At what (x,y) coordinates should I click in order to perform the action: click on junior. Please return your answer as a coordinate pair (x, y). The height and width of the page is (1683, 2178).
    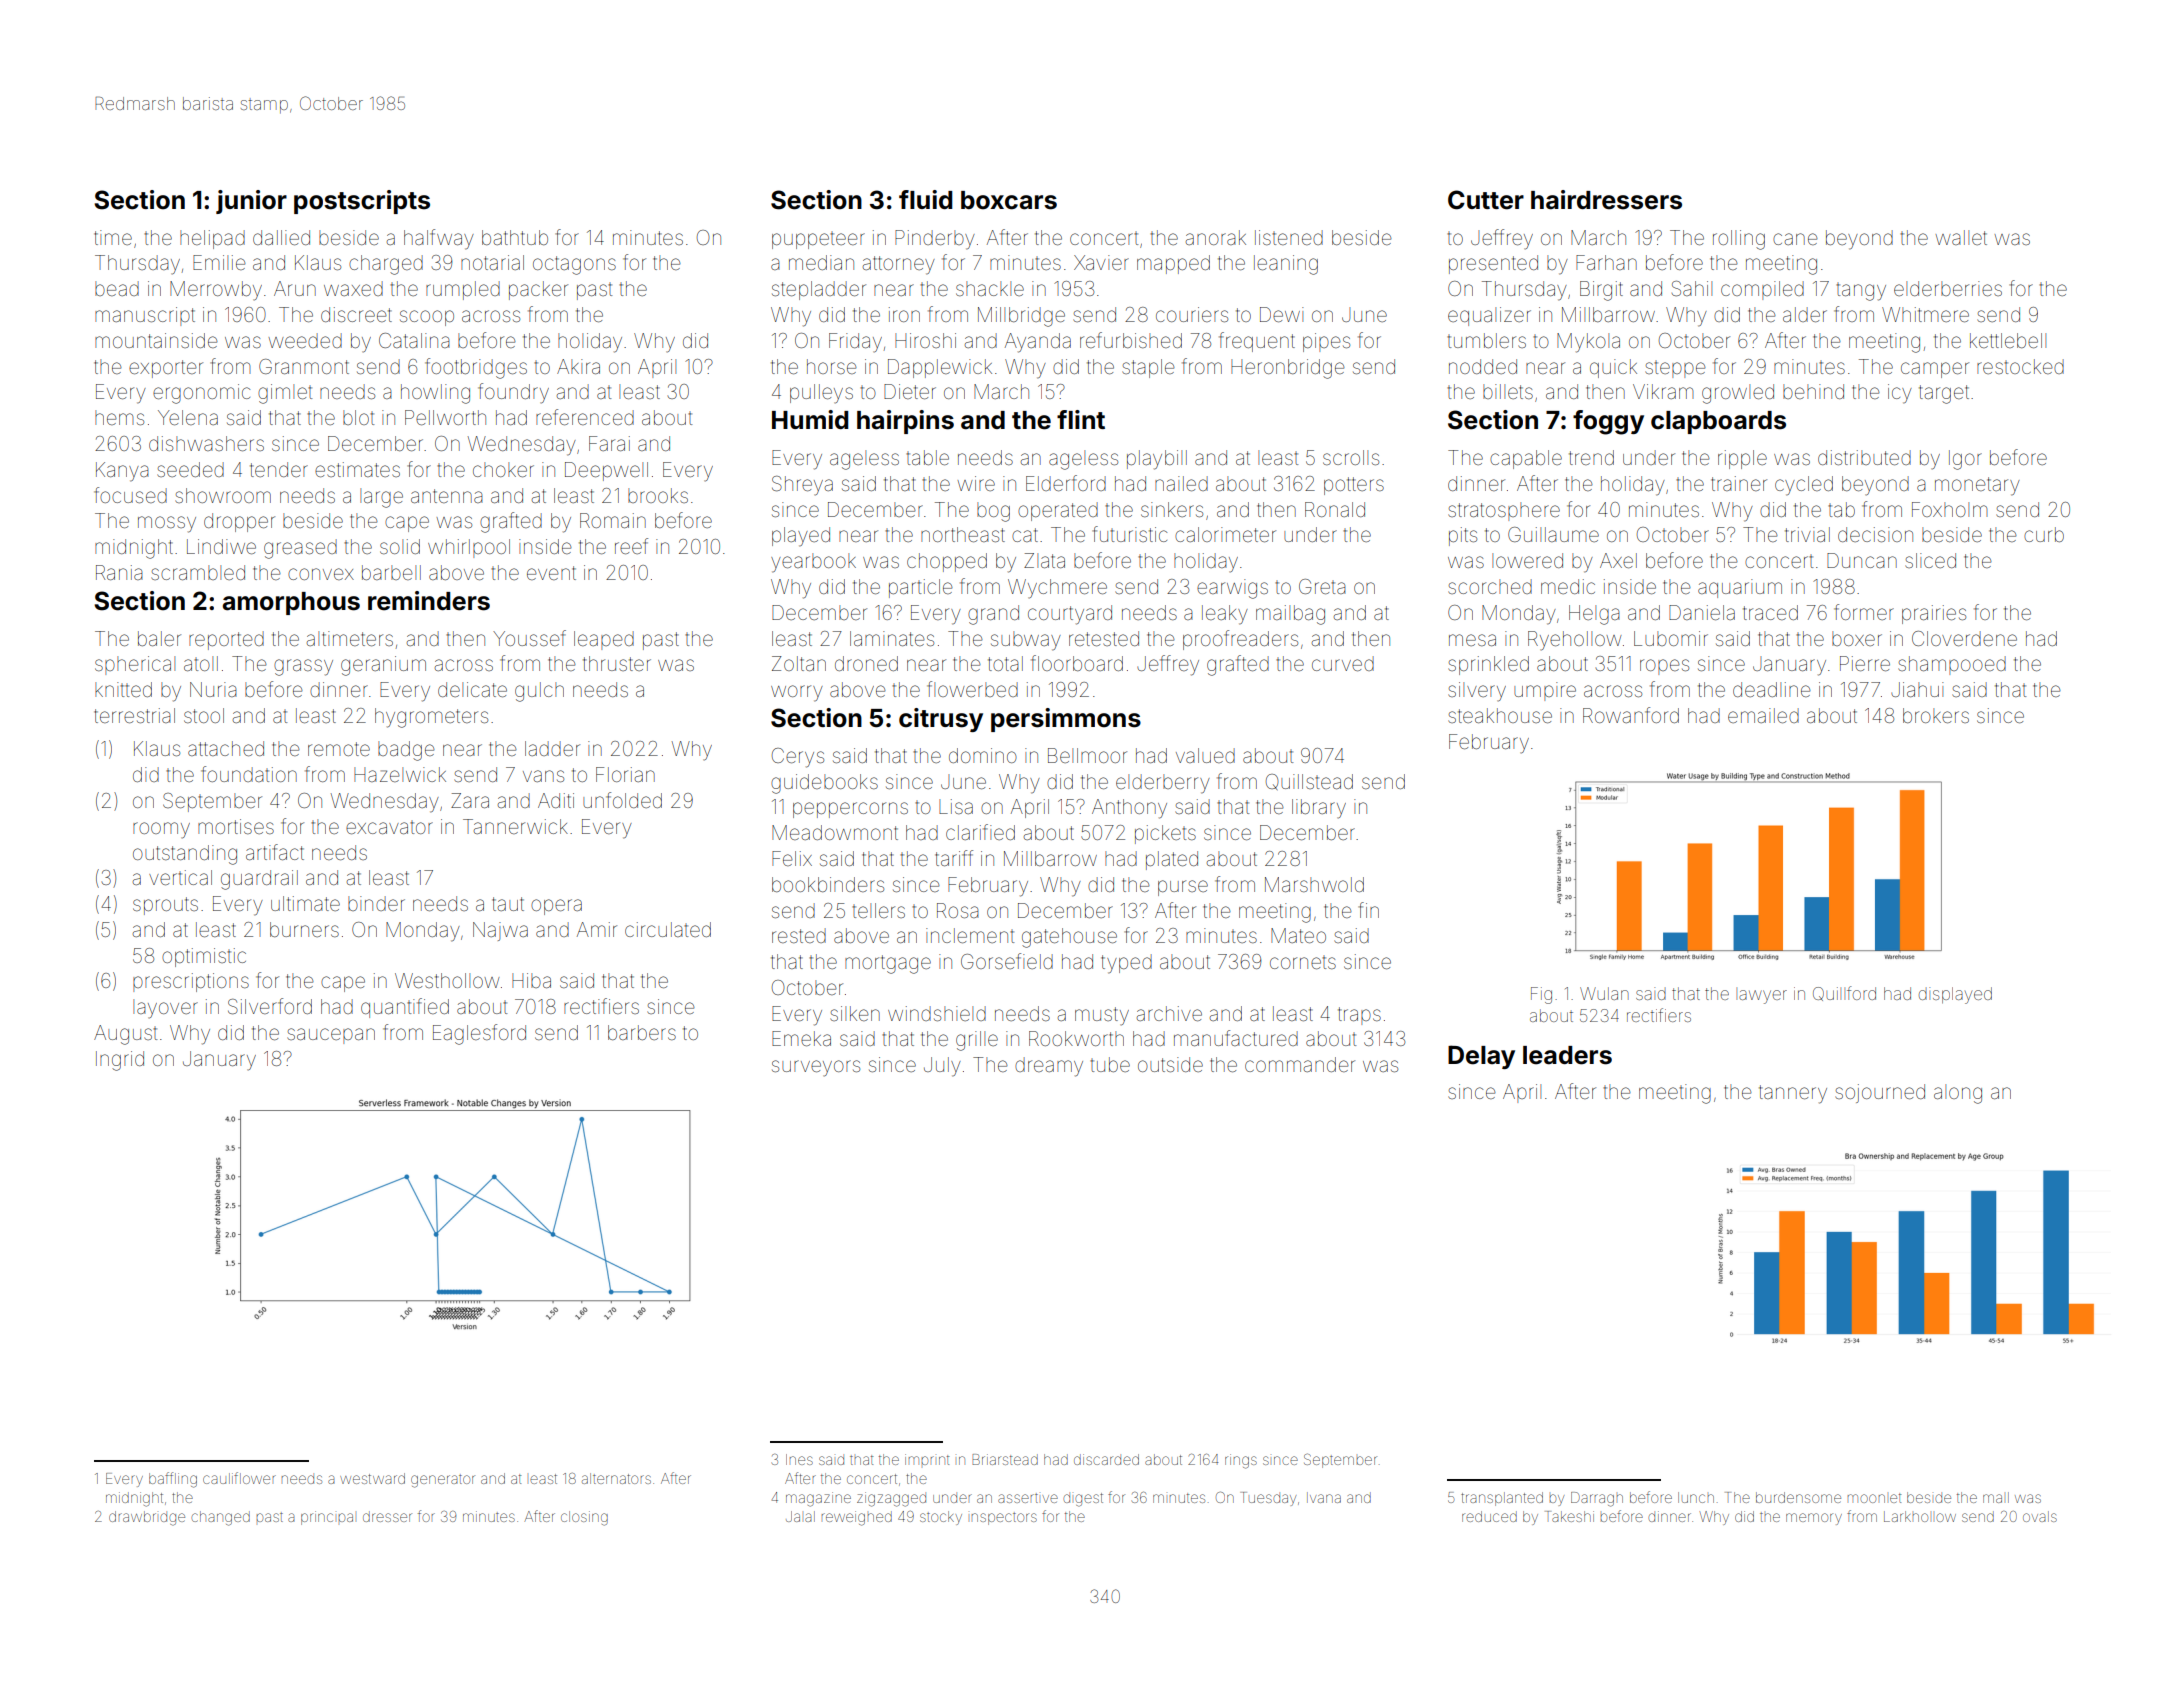
    Looking at the image, I should click on (251, 202).
